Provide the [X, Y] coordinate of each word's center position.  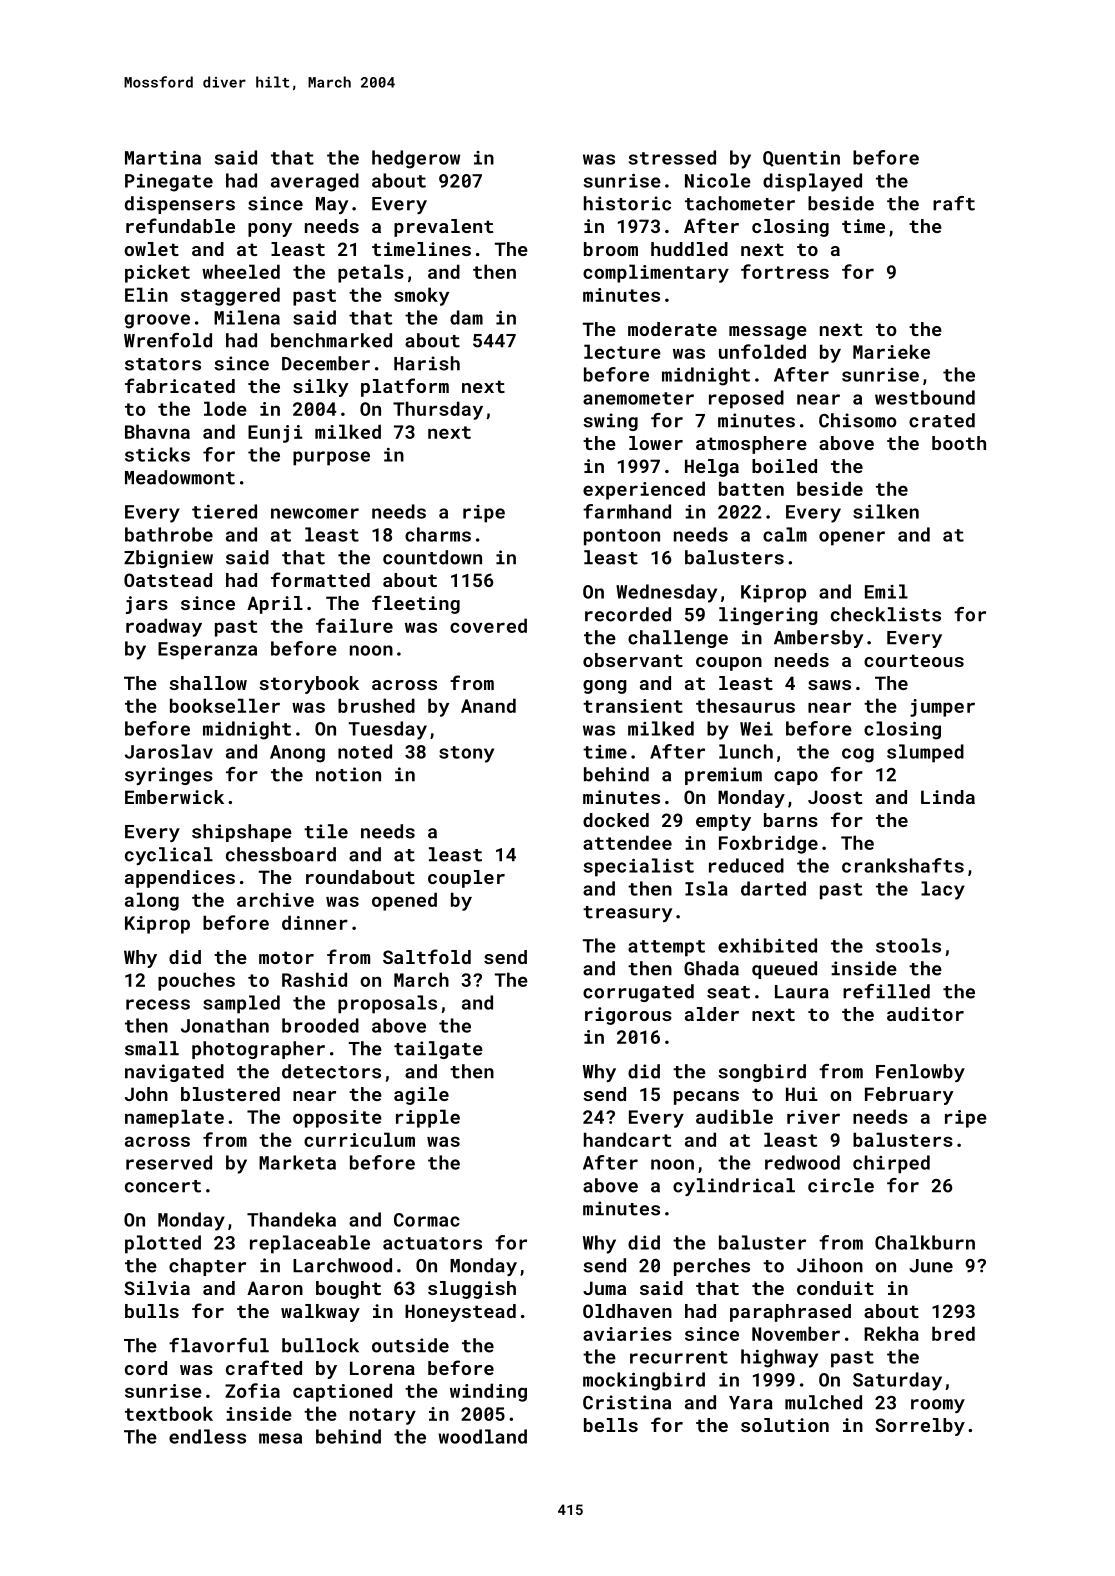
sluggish [472, 1290]
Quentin [801, 159]
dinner [315, 922]
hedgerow [416, 159]
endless [207, 1436]
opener [852, 538]
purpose [331, 458]
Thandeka [291, 1219]
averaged [315, 182]
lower [656, 443]
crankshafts [903, 865]
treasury [627, 914]
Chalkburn [925, 1242]
